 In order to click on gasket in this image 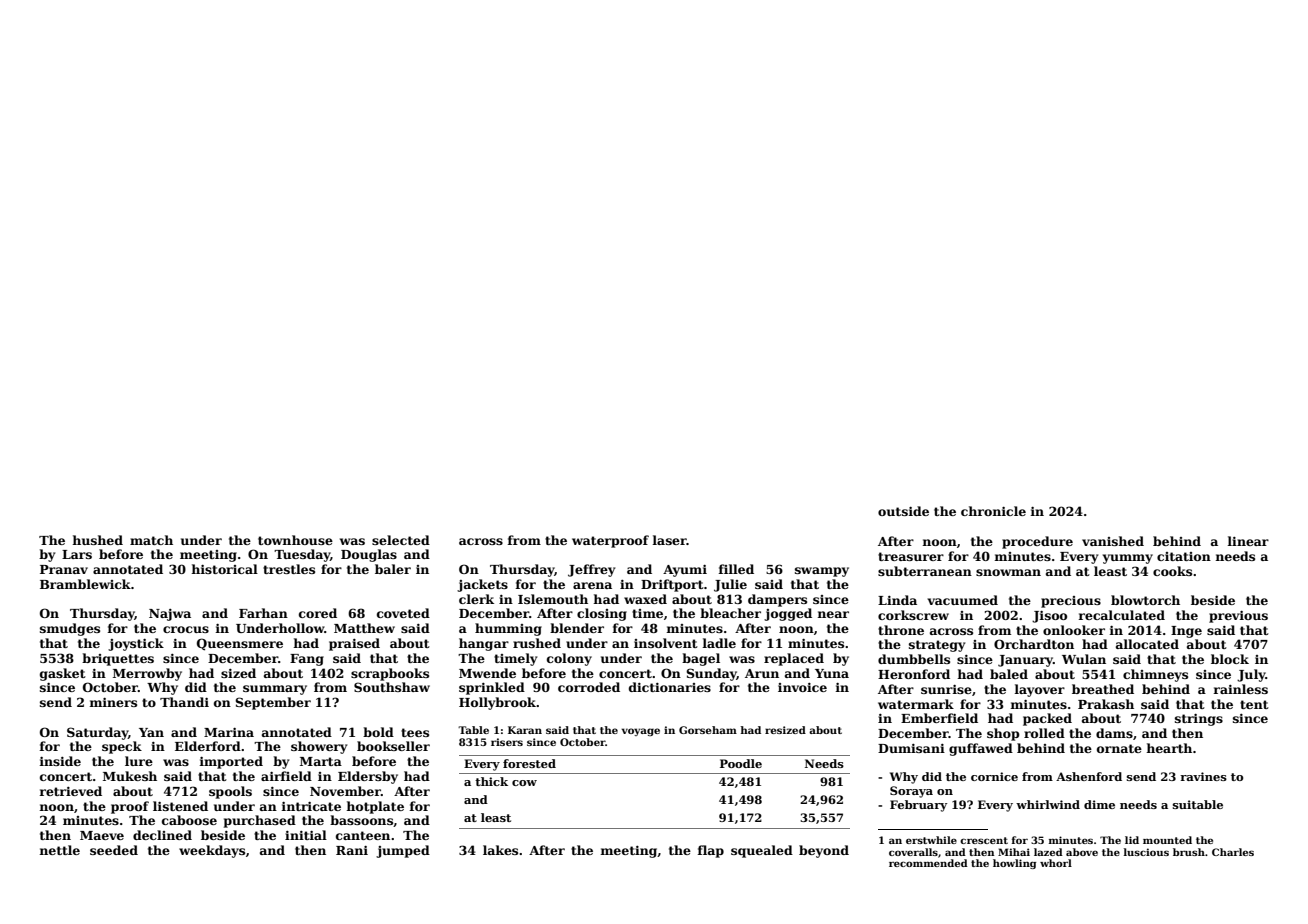, I will do `click(63, 674)`.
